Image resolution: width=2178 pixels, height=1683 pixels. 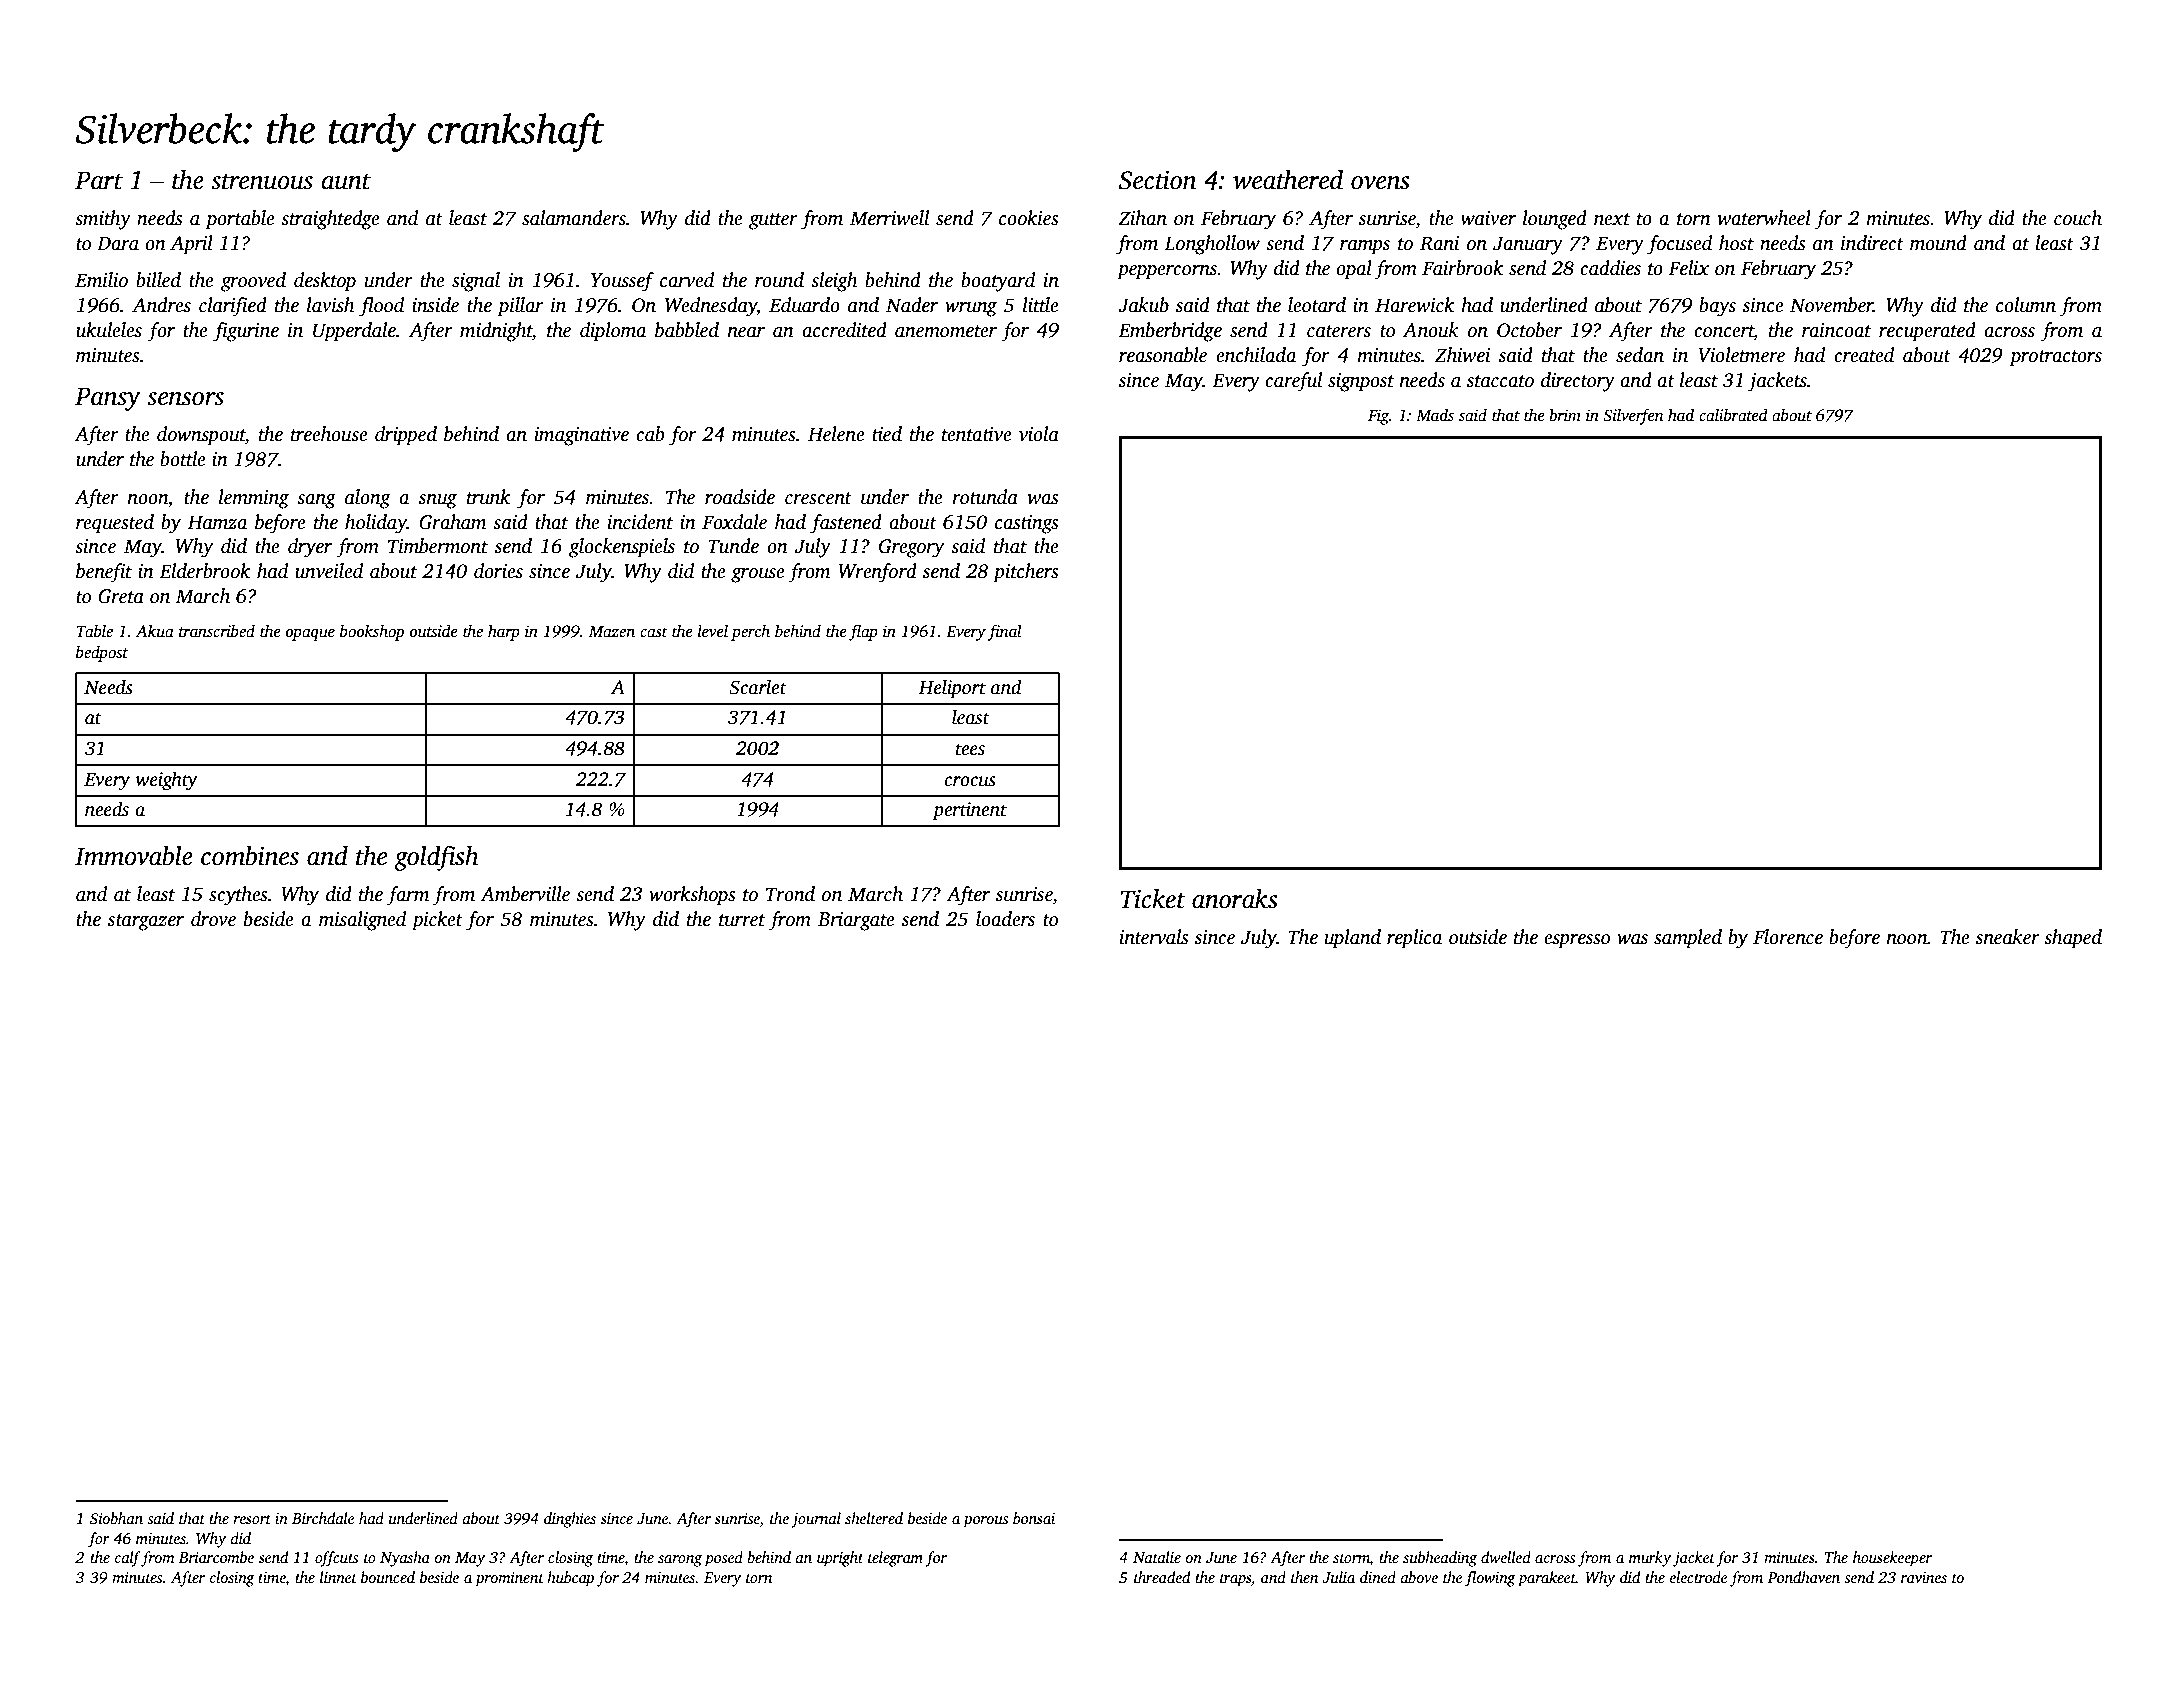 I want to click on calibrated, so click(x=1733, y=415).
